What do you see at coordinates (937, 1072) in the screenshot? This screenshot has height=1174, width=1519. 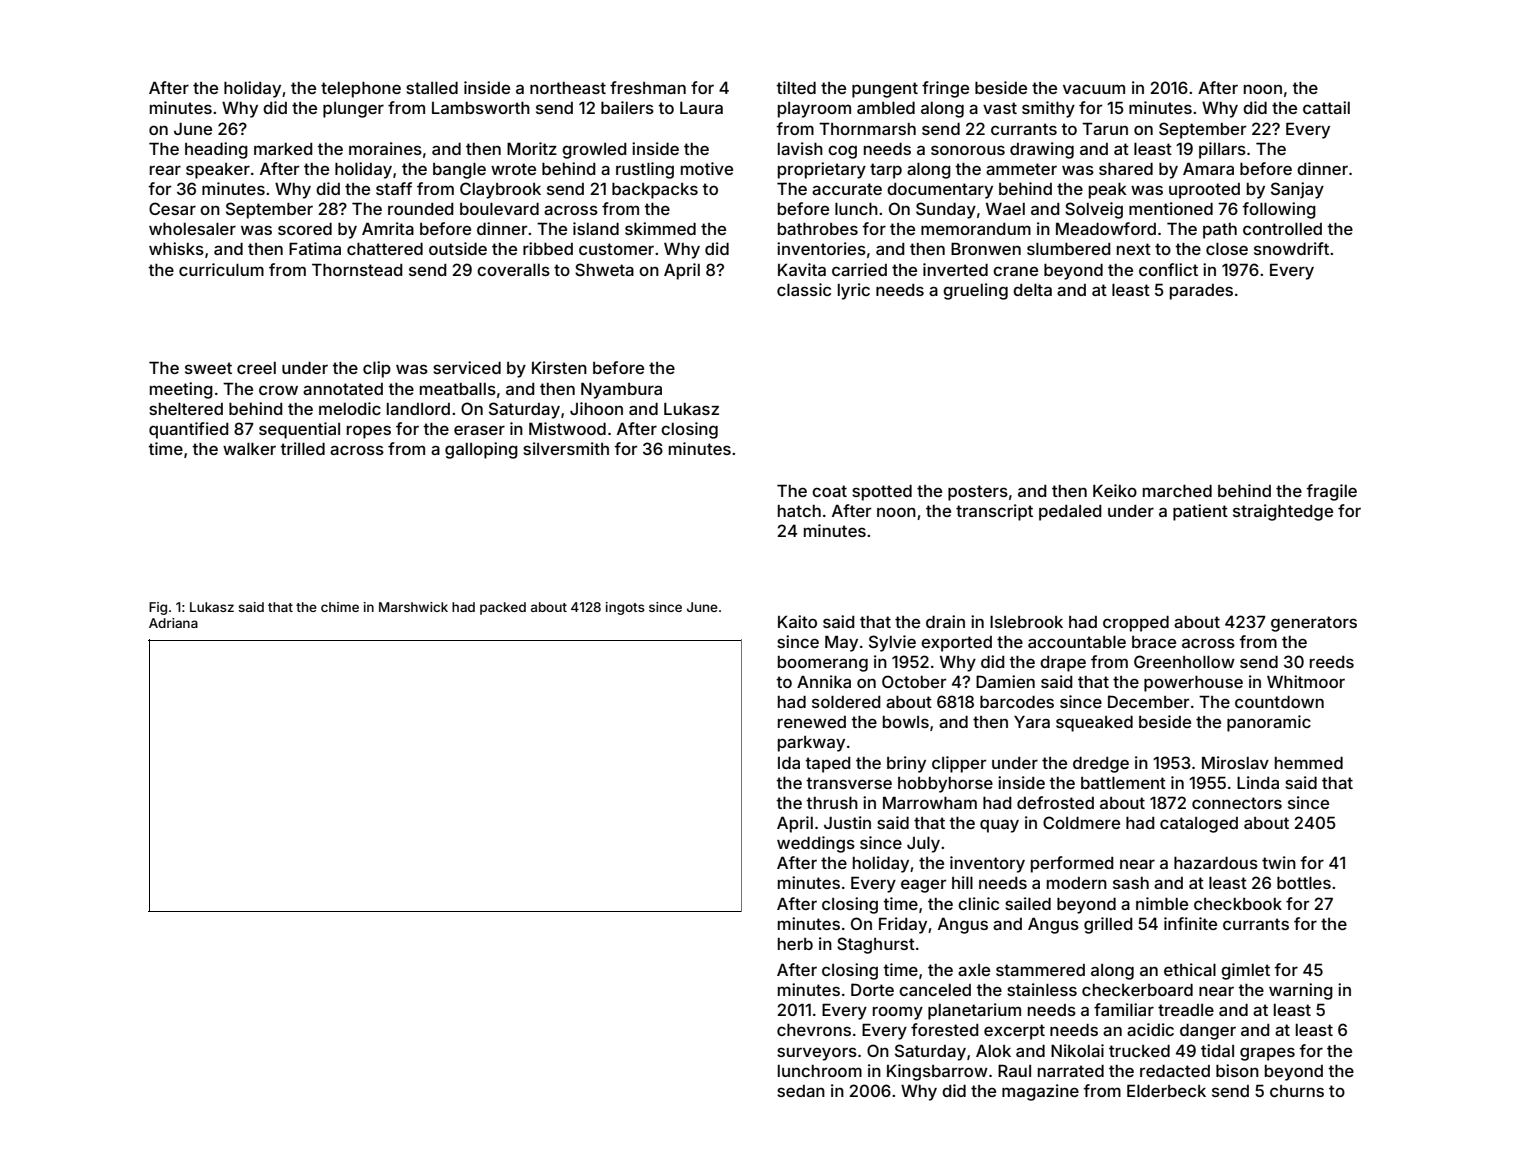 I see `Kingsbarrow` at bounding box center [937, 1072].
